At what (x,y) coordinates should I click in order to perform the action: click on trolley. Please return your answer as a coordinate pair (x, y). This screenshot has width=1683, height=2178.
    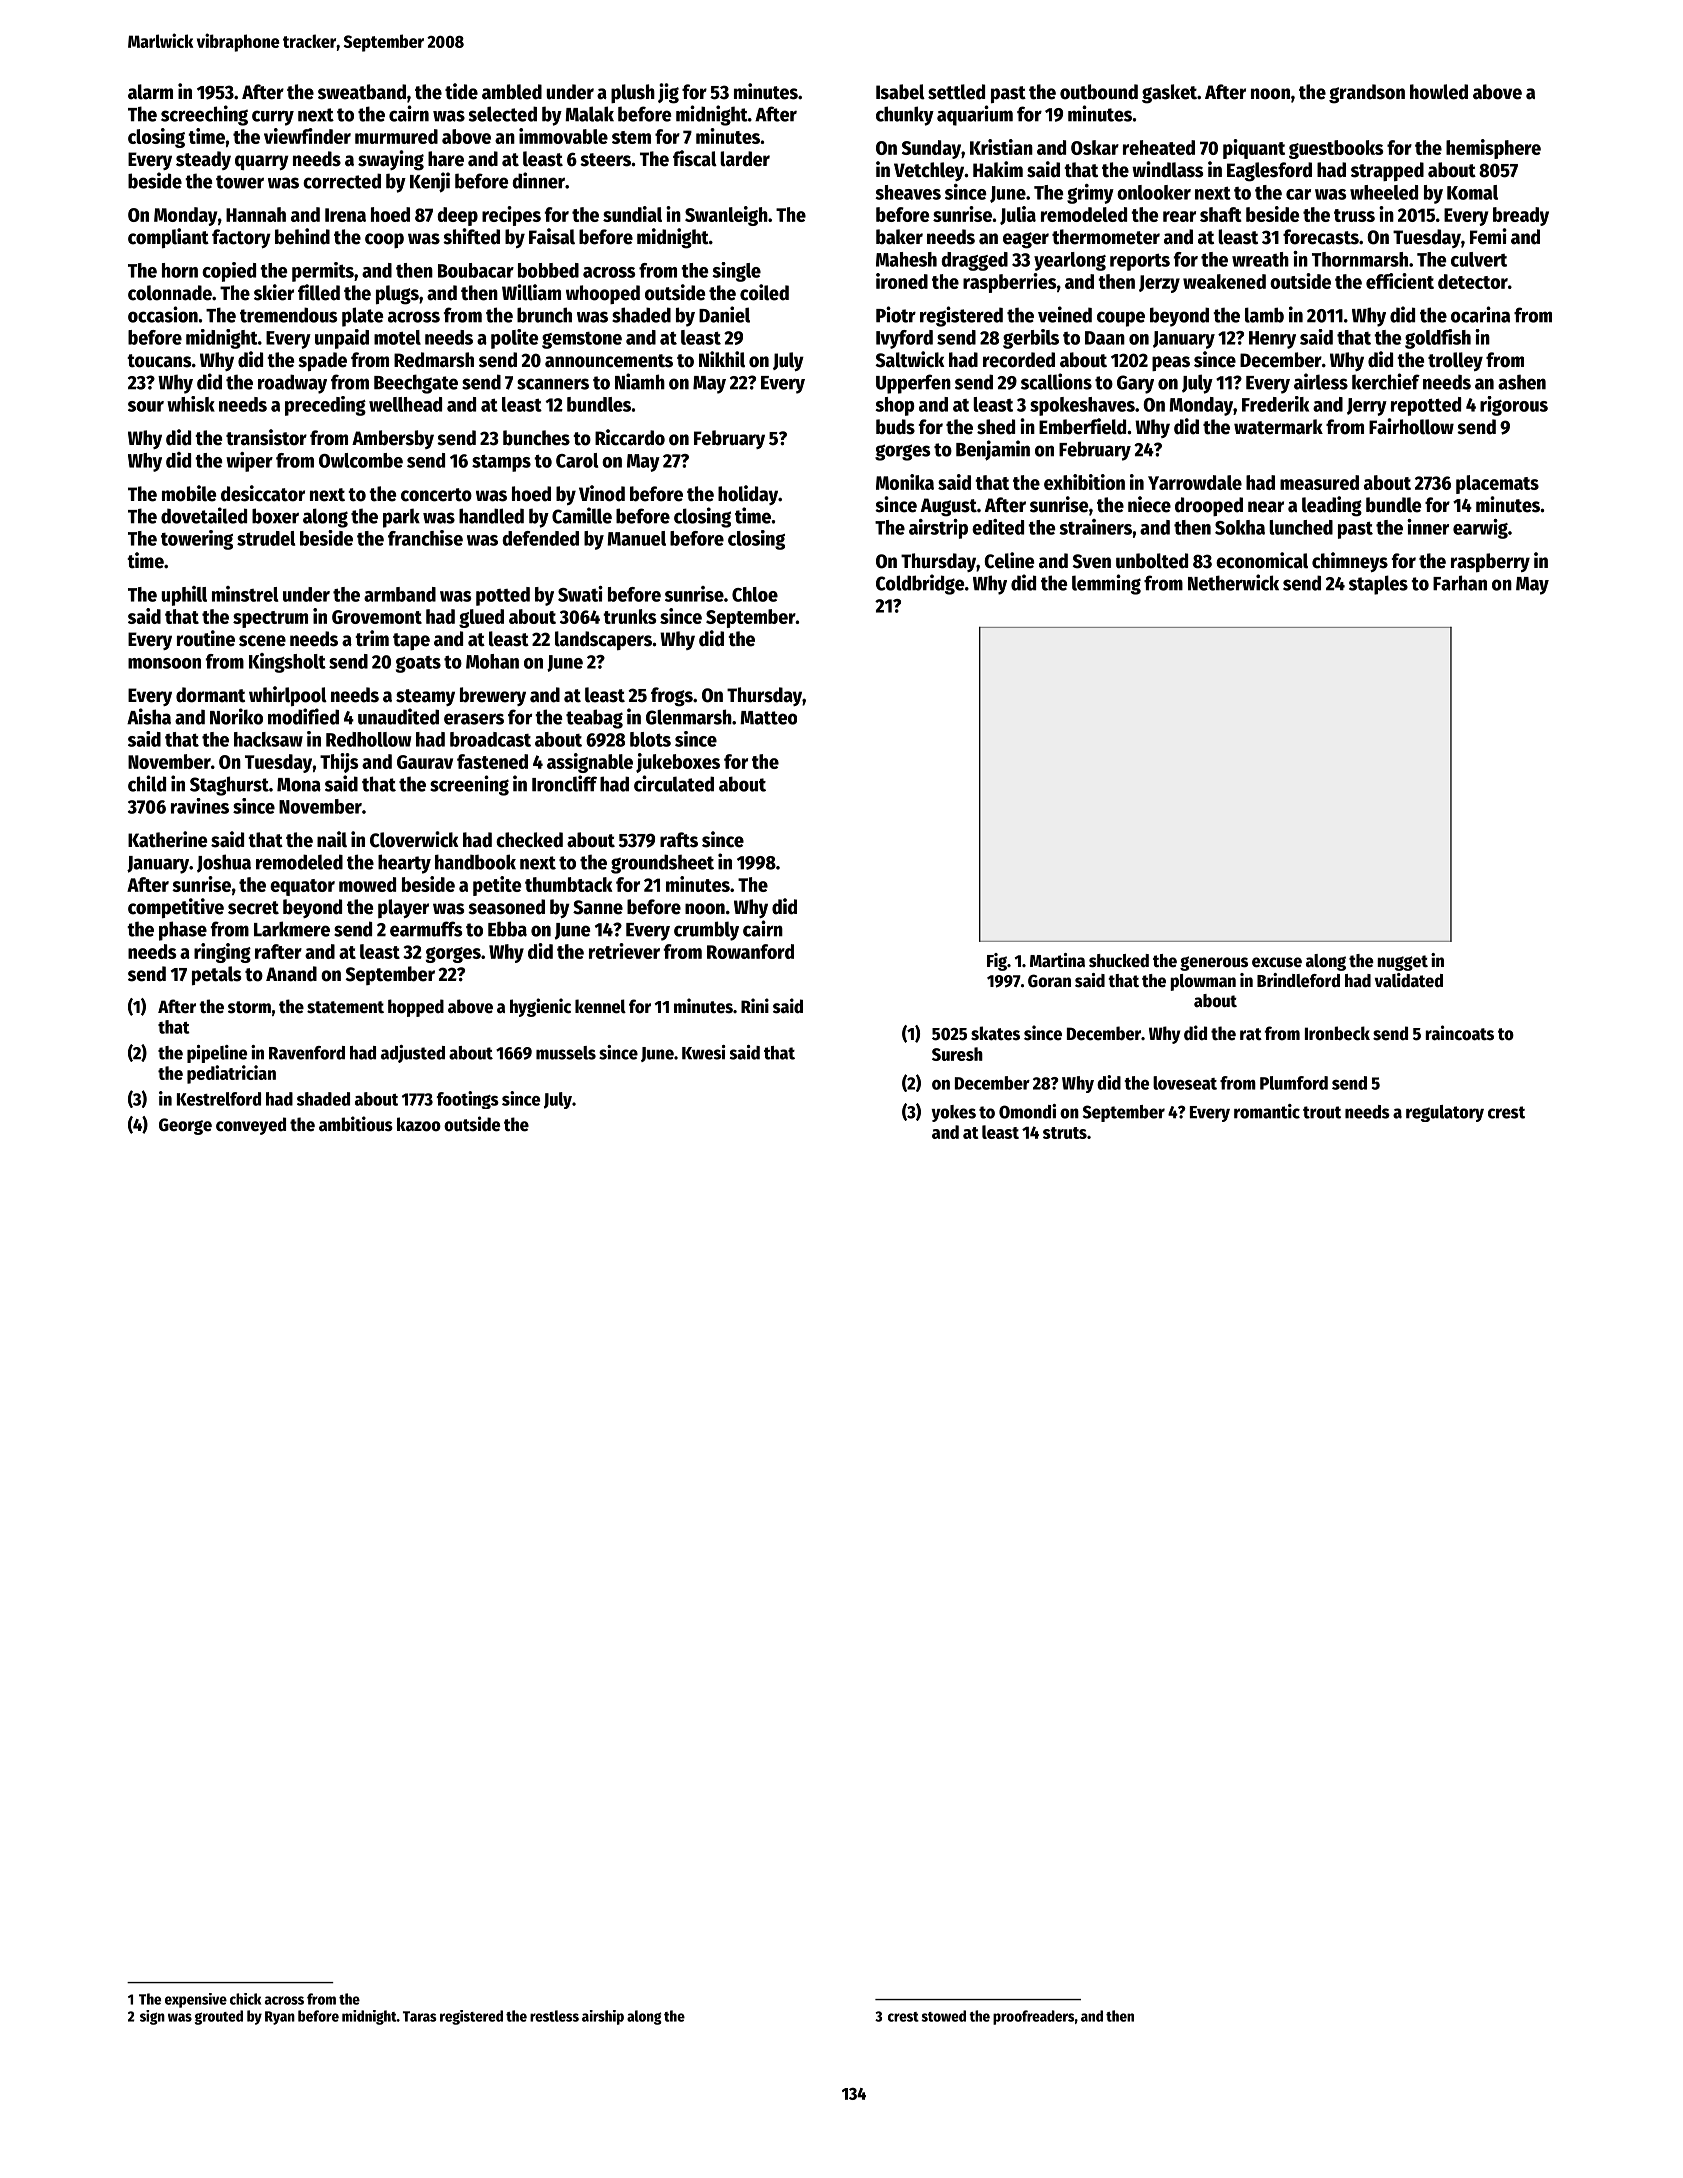
    Looking at the image, I should click on (1455, 361).
